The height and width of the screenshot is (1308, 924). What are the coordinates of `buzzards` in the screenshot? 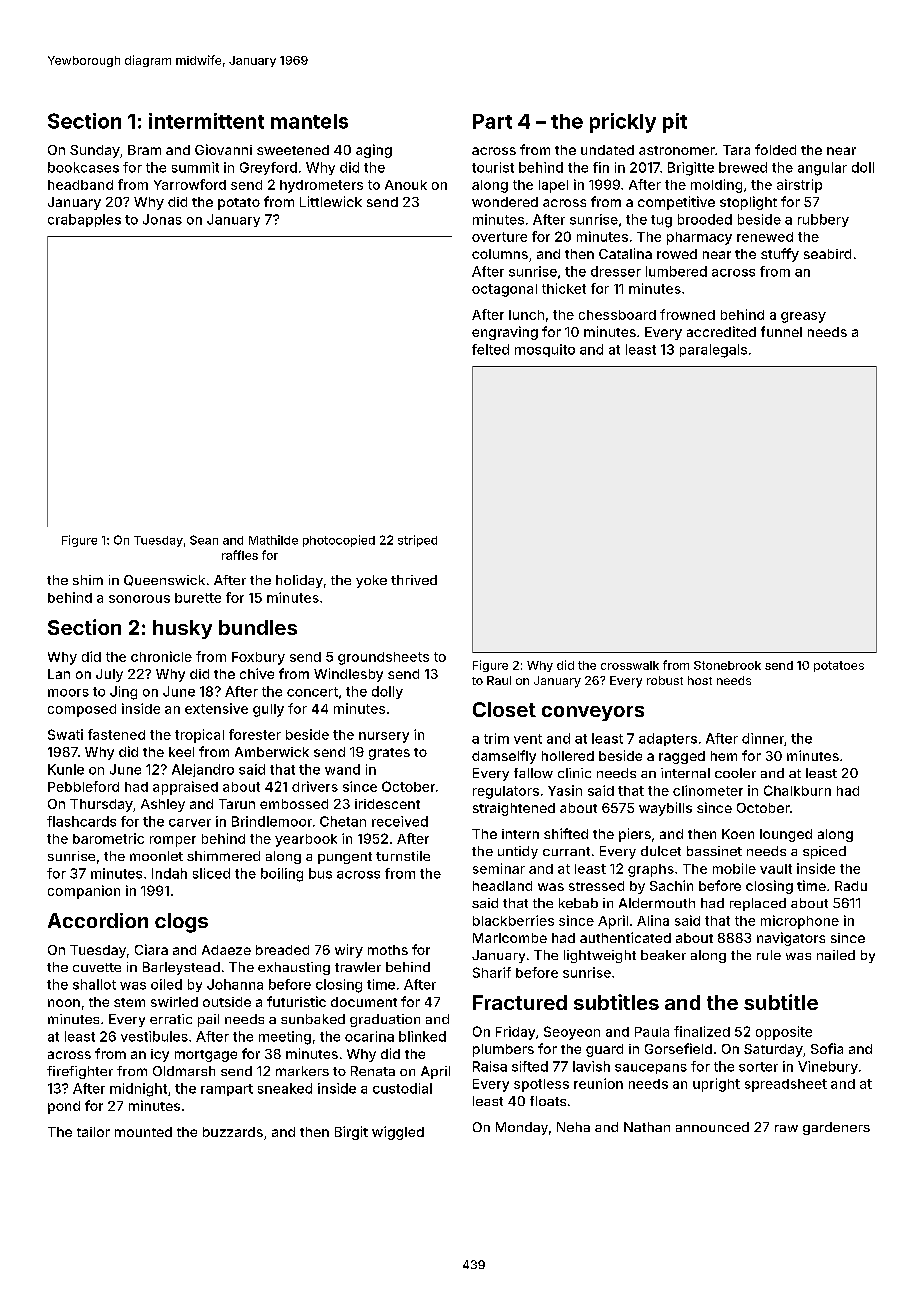 It's located at (233, 1132).
